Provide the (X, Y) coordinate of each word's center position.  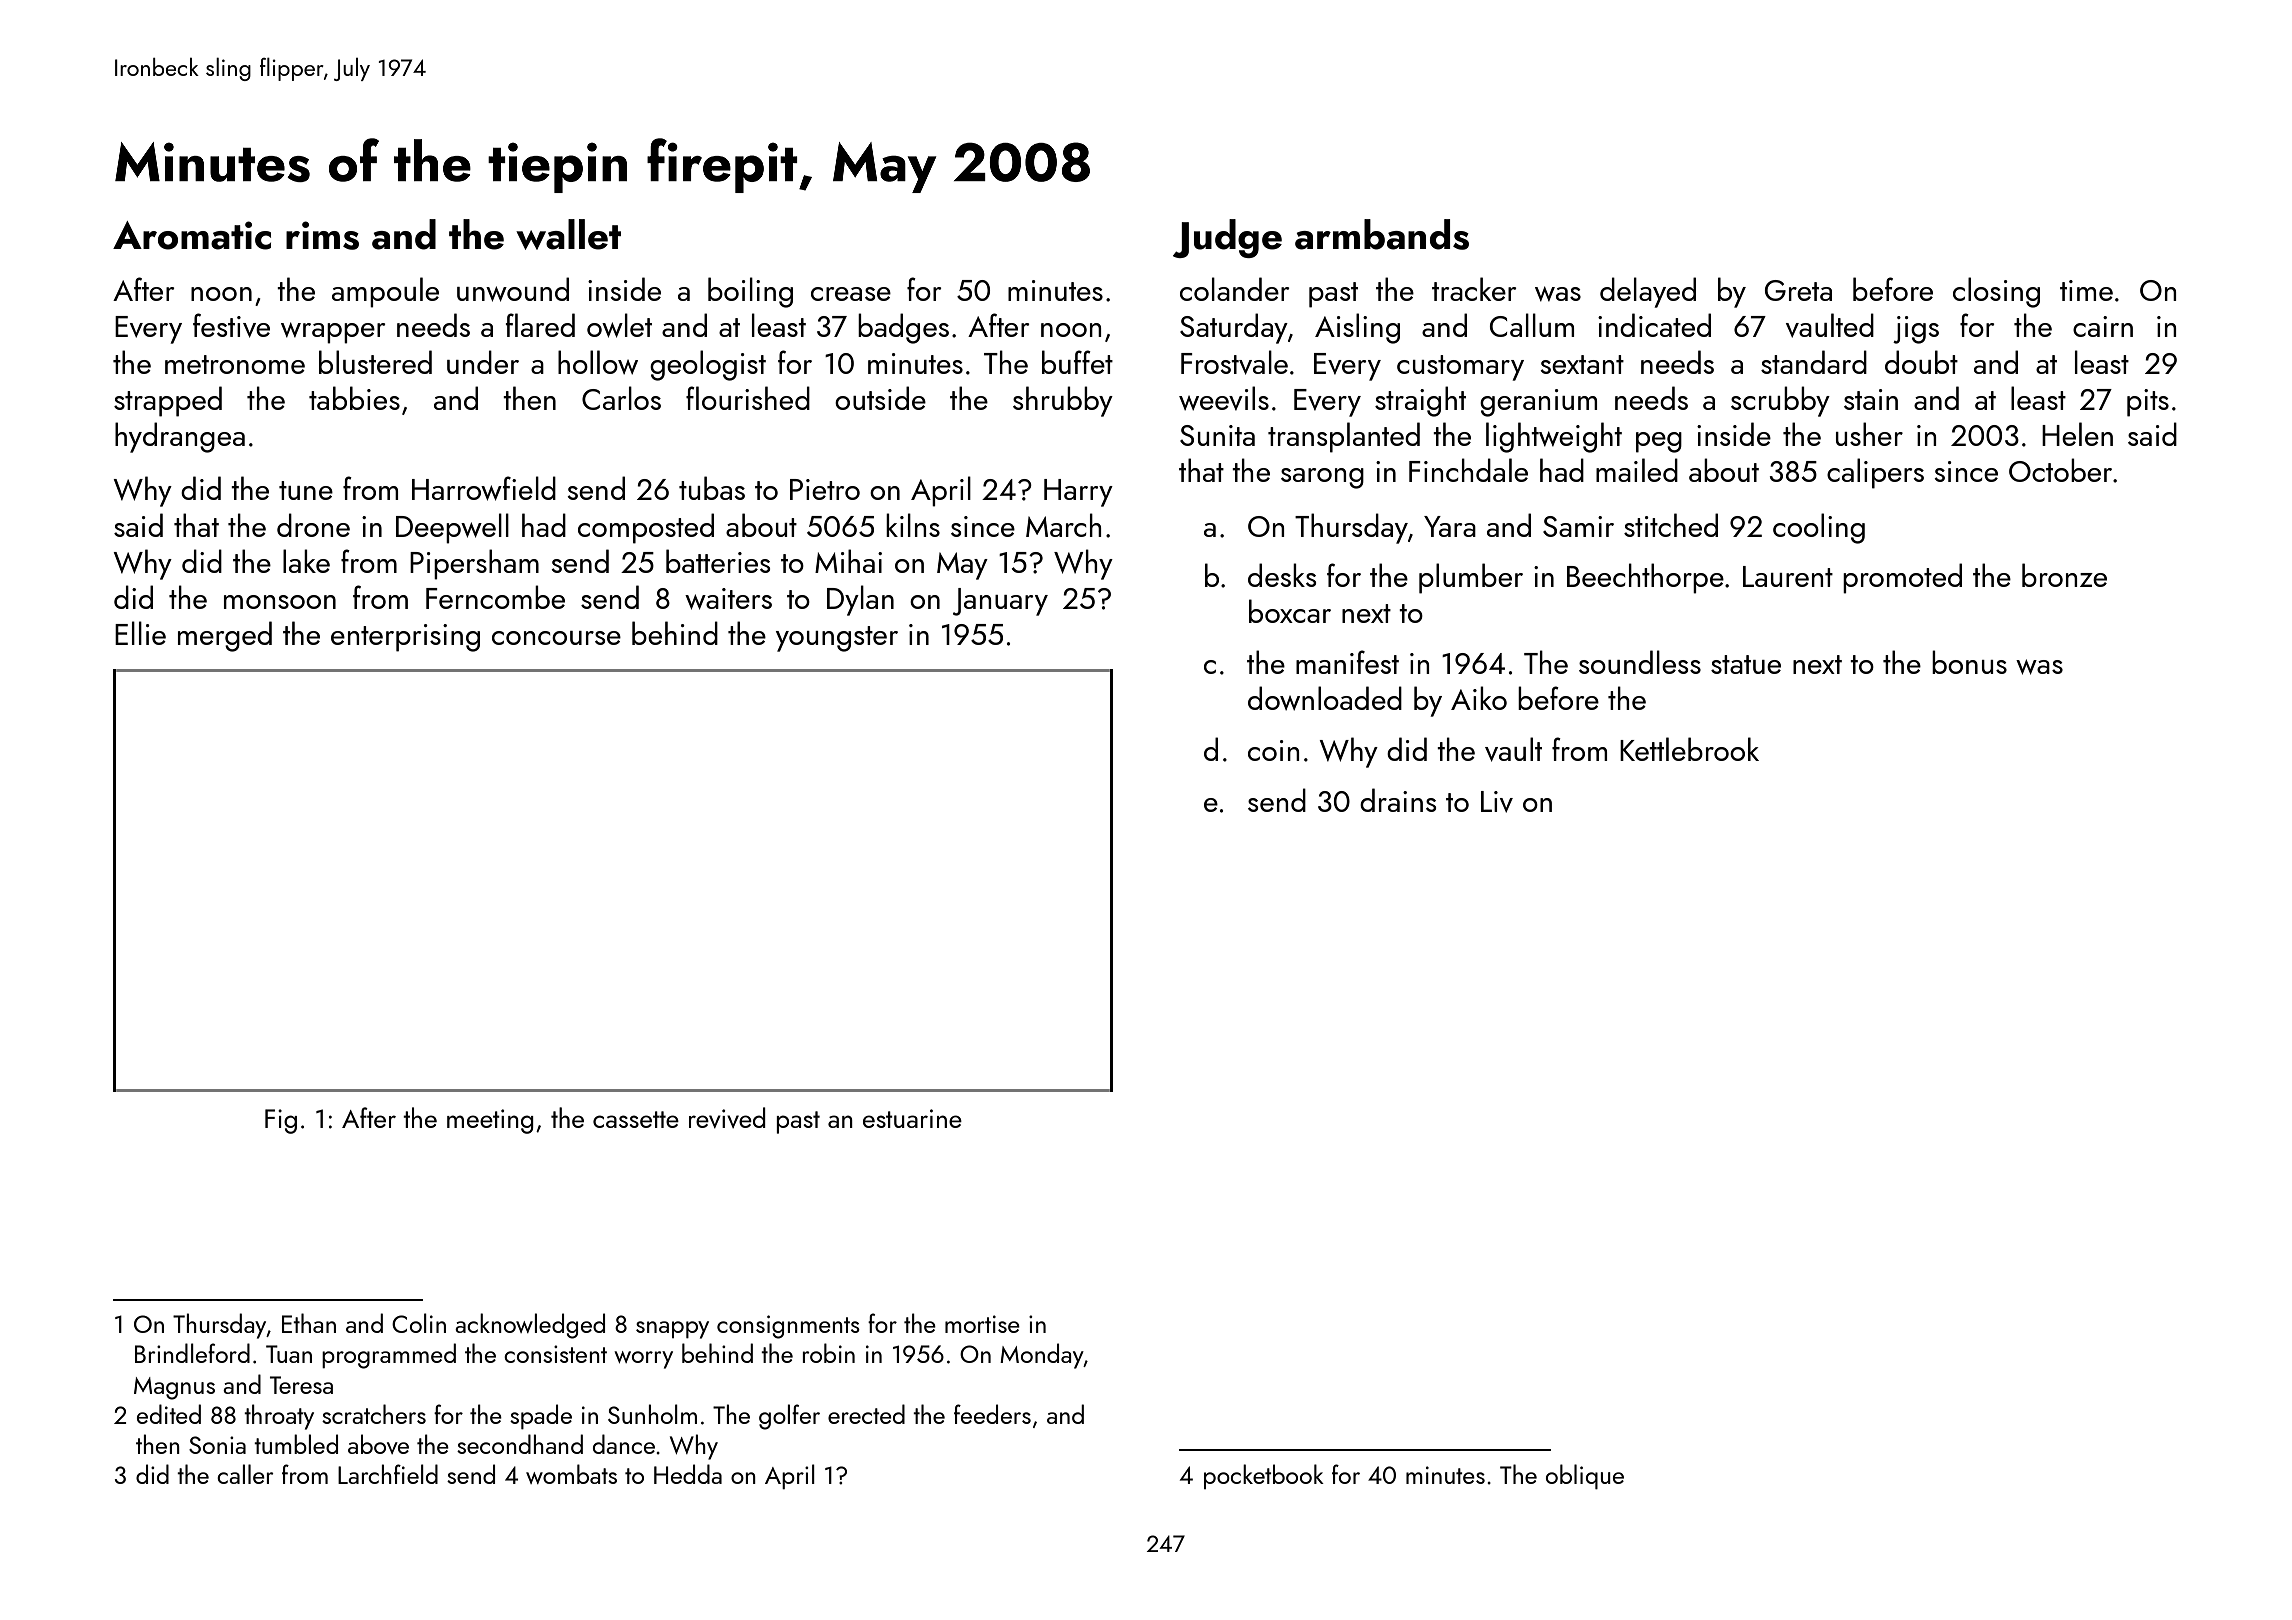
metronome (235, 364)
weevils (1224, 398)
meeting (490, 1121)
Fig (281, 1121)
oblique (1585, 1476)
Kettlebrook (1689, 749)
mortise (982, 1324)
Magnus (174, 1388)
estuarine (912, 1118)
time (2086, 290)
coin (1273, 750)
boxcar (1290, 611)
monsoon (280, 602)
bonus (1969, 662)
